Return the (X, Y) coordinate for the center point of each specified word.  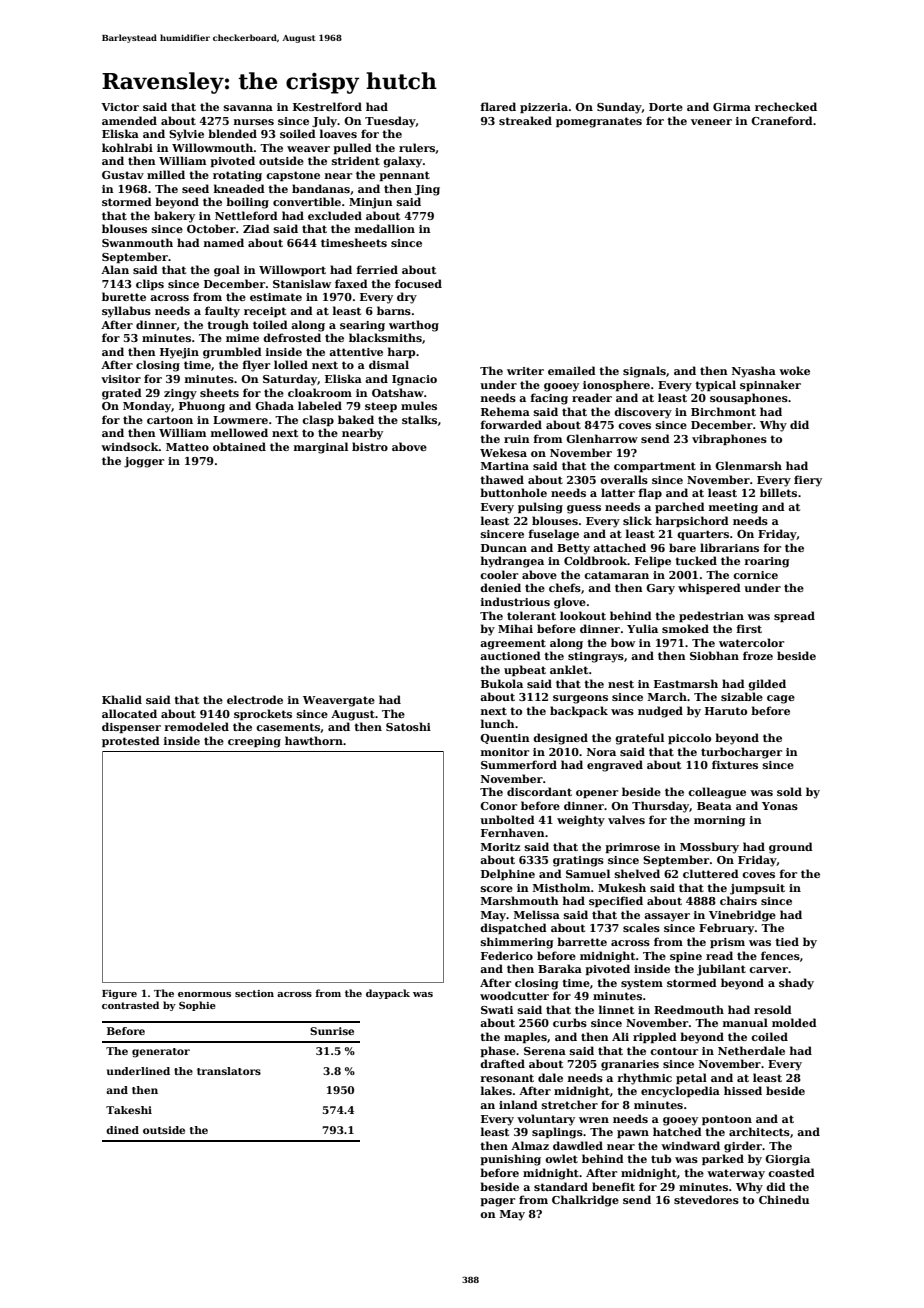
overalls (624, 479)
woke (794, 370)
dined (122, 1130)
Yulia (642, 628)
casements (288, 727)
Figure (119, 994)
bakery (174, 217)
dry (407, 298)
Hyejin (179, 353)
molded (794, 1022)
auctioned (510, 655)
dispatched (513, 928)
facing (549, 399)
